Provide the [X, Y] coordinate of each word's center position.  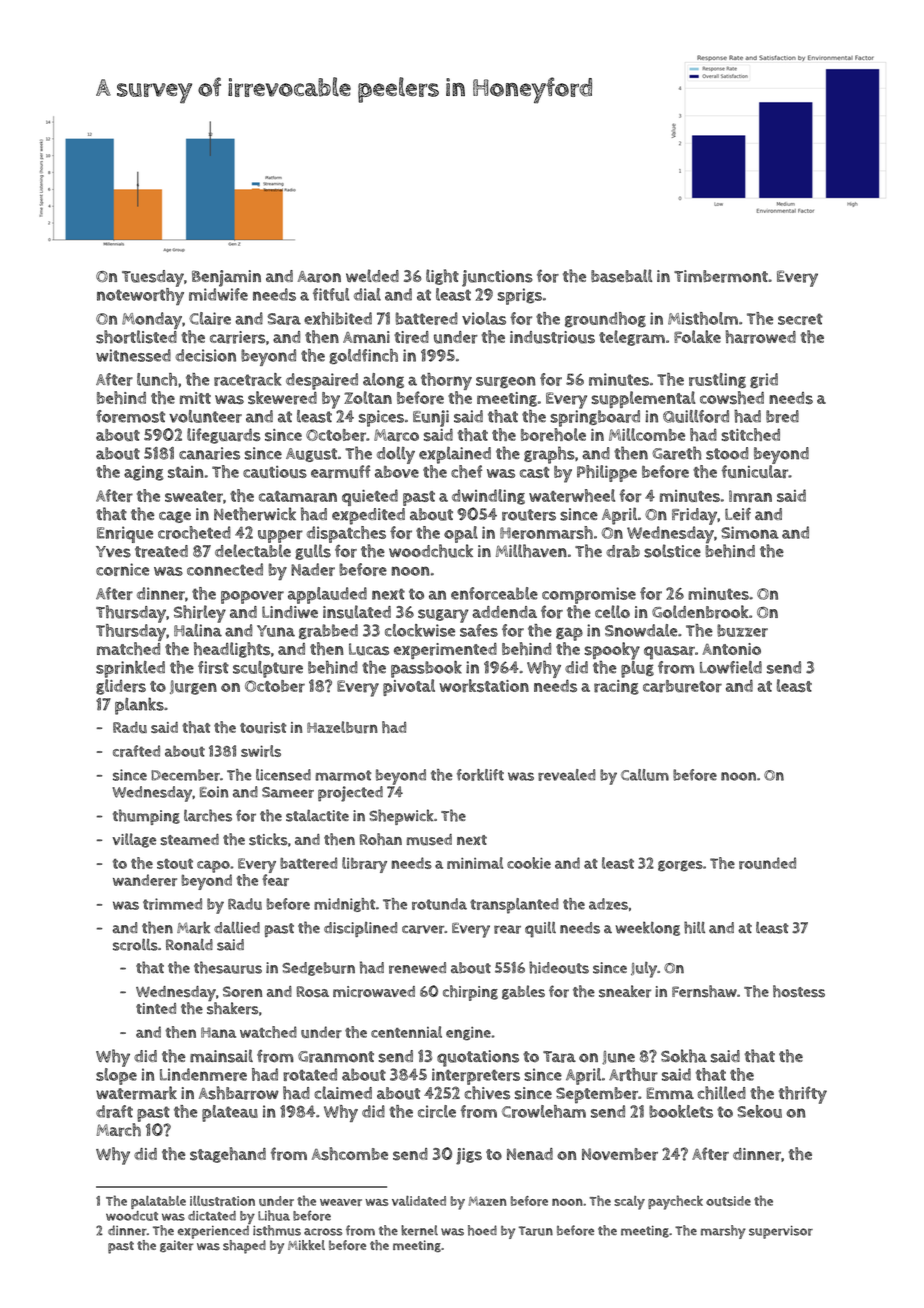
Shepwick [401, 817]
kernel [419, 1230]
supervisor [781, 1232]
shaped [244, 1247]
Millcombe [647, 434]
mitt [195, 398]
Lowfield [731, 667]
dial [367, 294]
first [213, 667]
